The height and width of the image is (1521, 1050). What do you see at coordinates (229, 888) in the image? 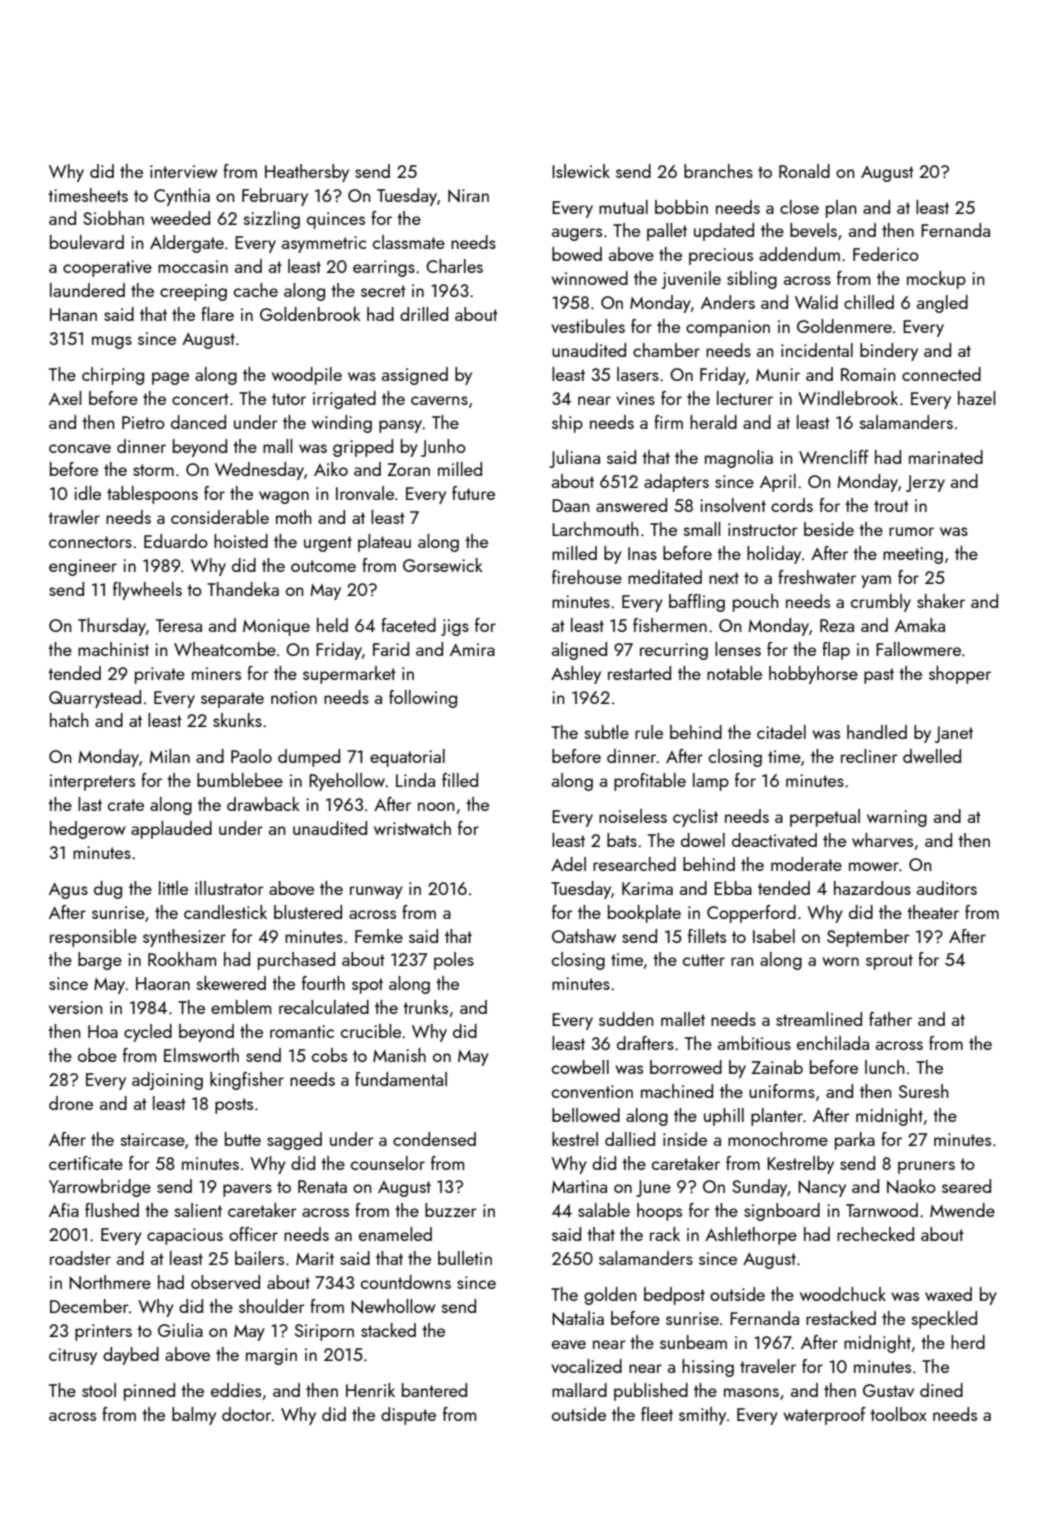
I see `illustrator` at bounding box center [229, 888].
